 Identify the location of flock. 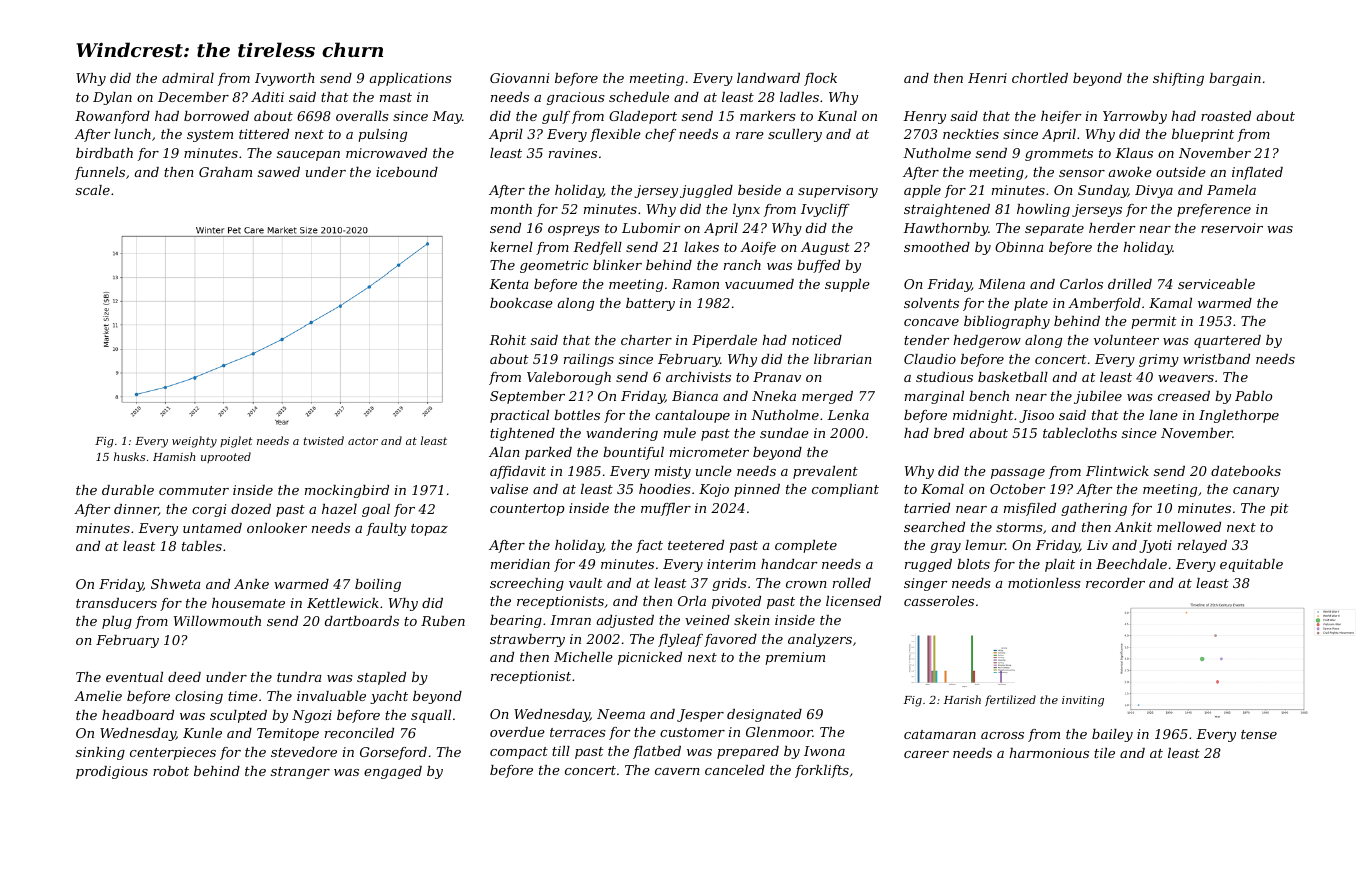
(820, 79).
